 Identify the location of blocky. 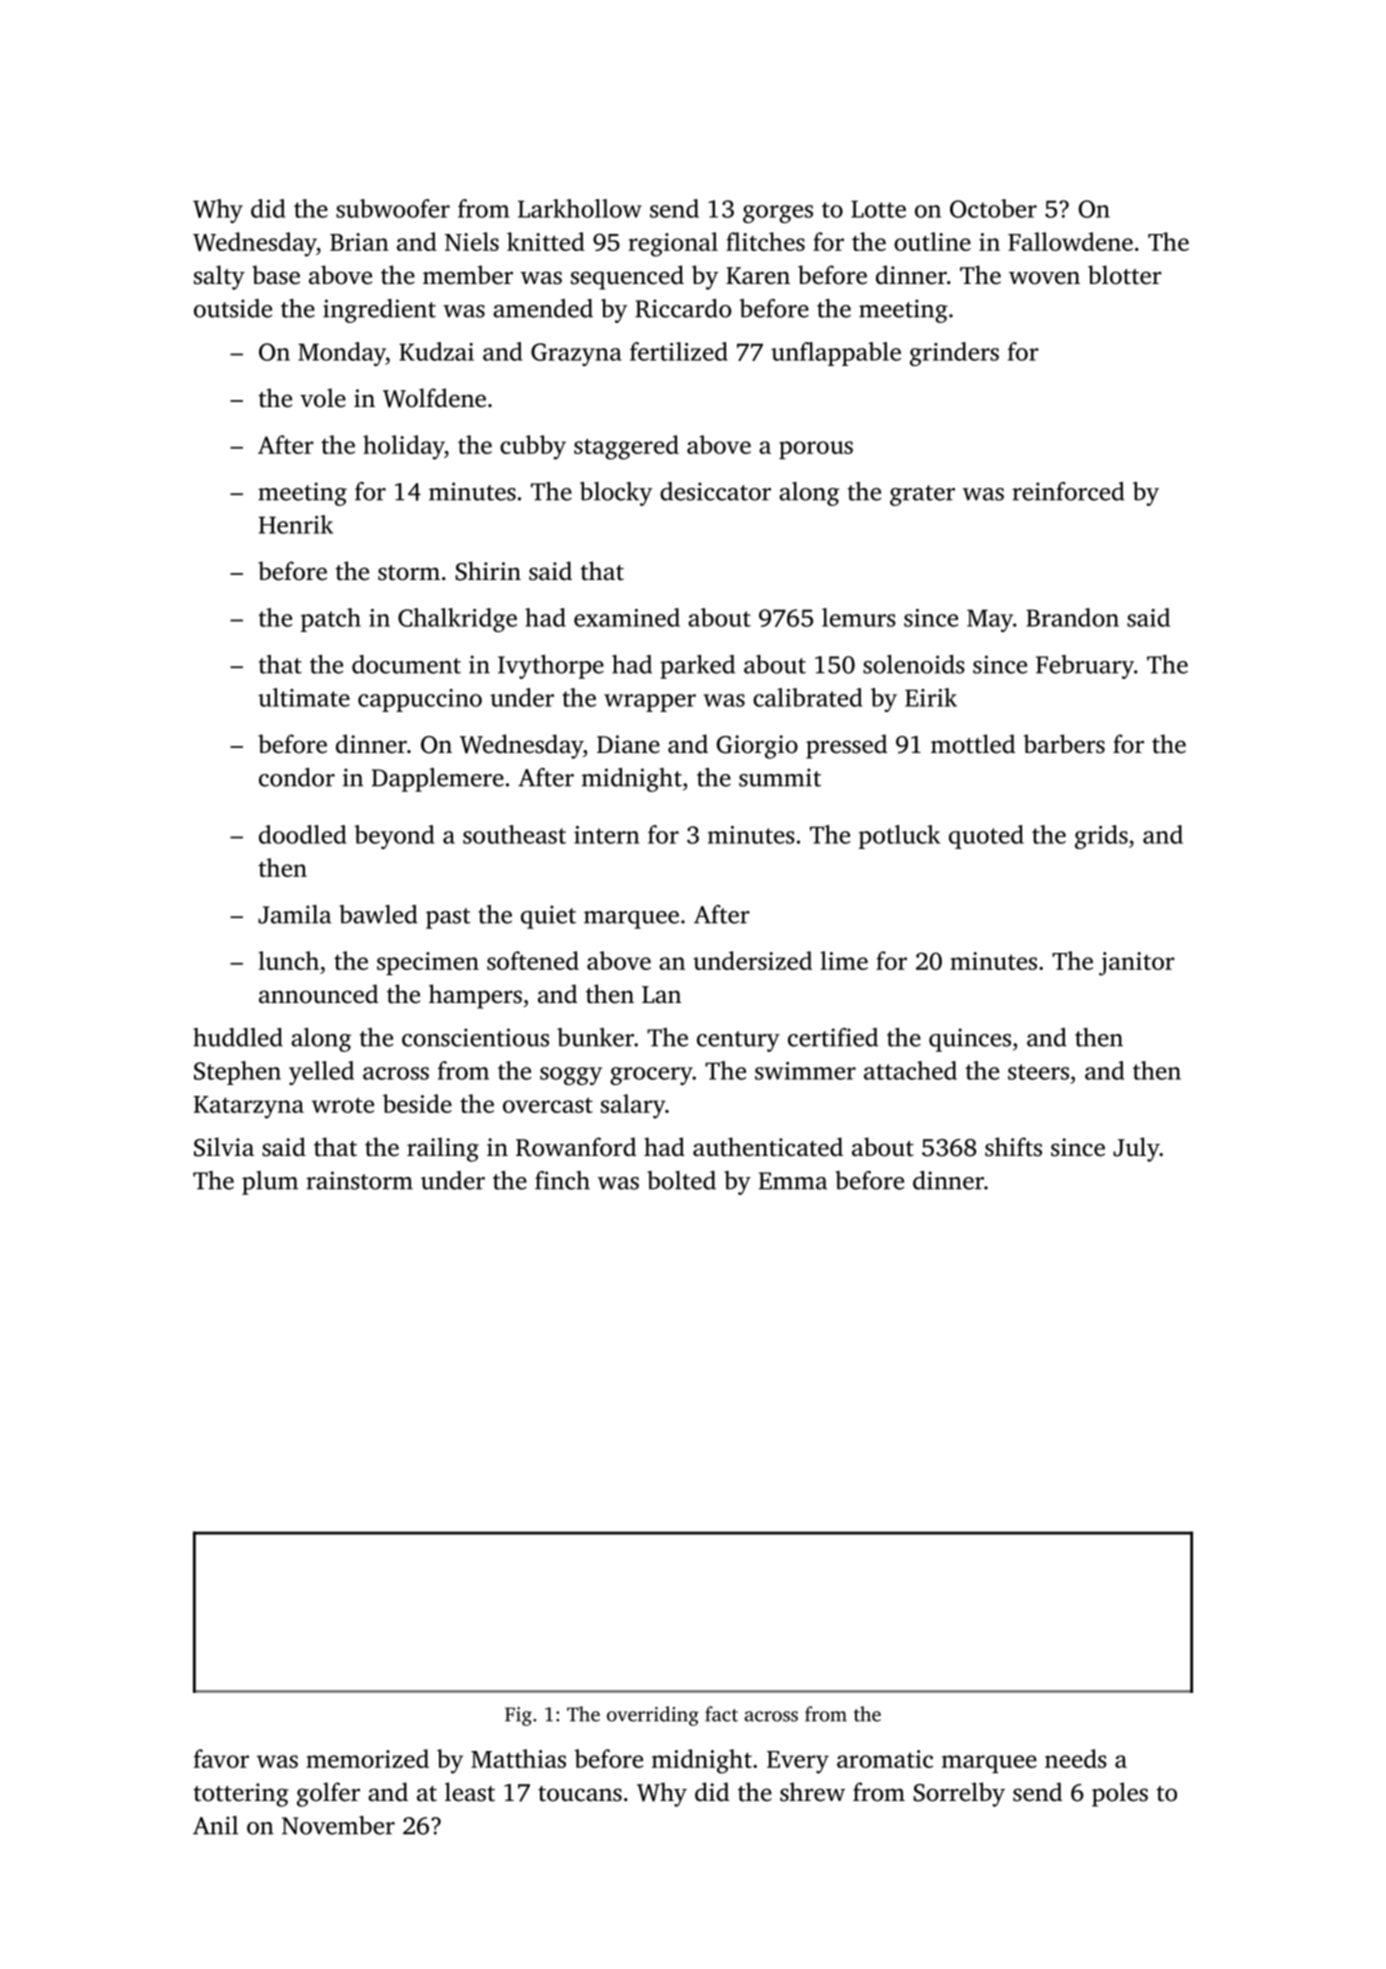
(616, 494).
